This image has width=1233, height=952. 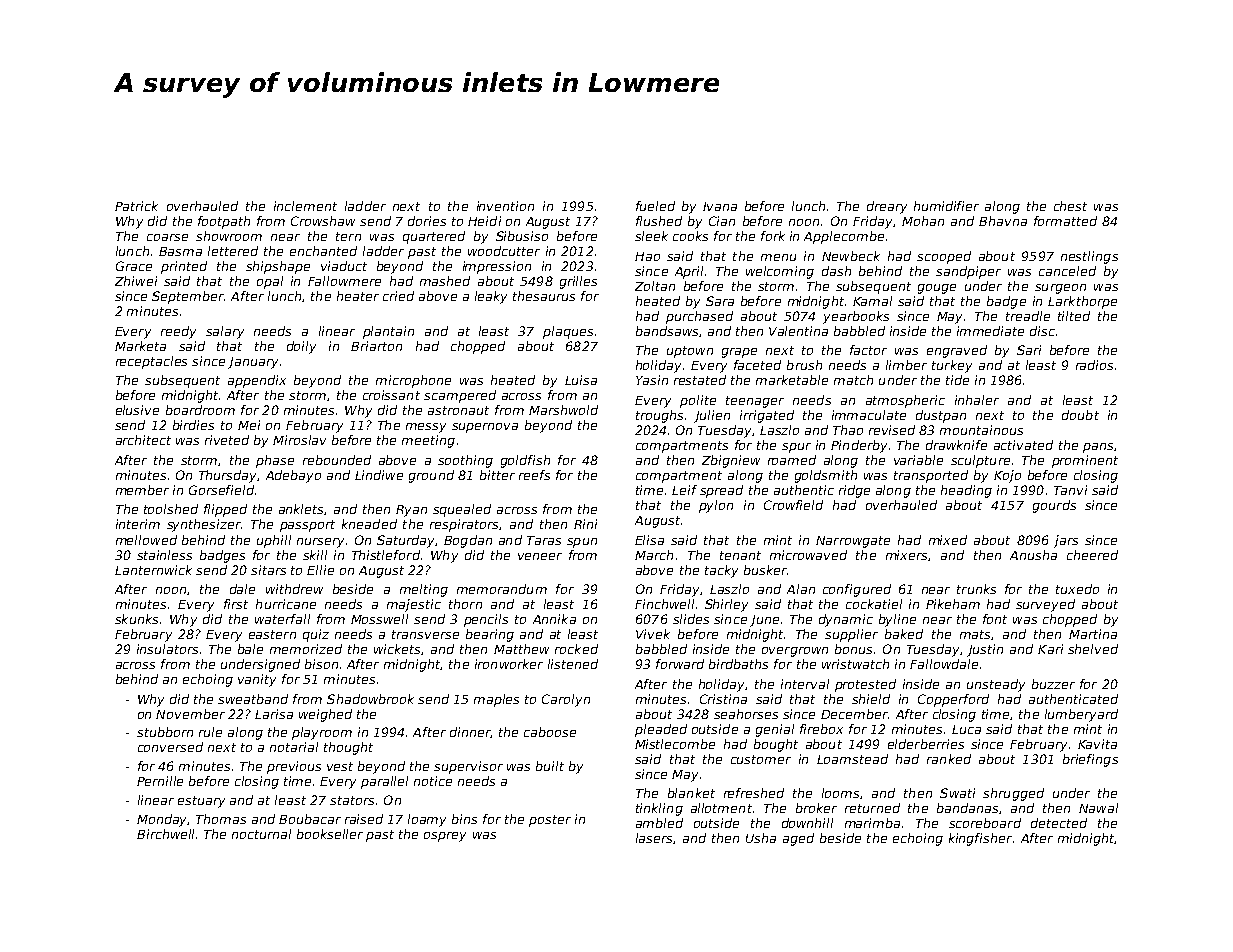 I want to click on trunks, so click(x=976, y=589).
